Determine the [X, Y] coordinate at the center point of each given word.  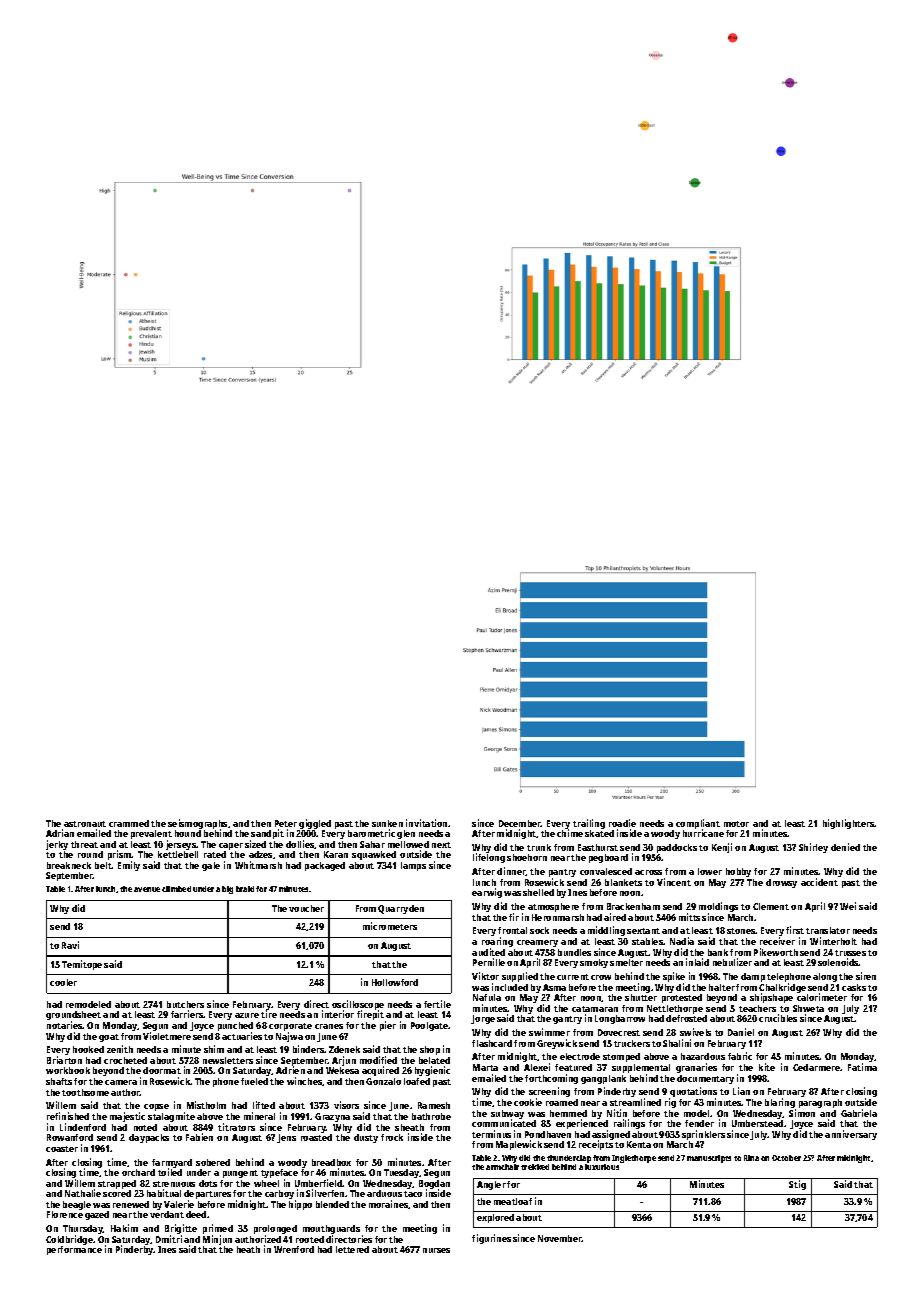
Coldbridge [69, 1240]
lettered [352, 1249]
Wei [848, 906]
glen [406, 834]
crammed [129, 823]
